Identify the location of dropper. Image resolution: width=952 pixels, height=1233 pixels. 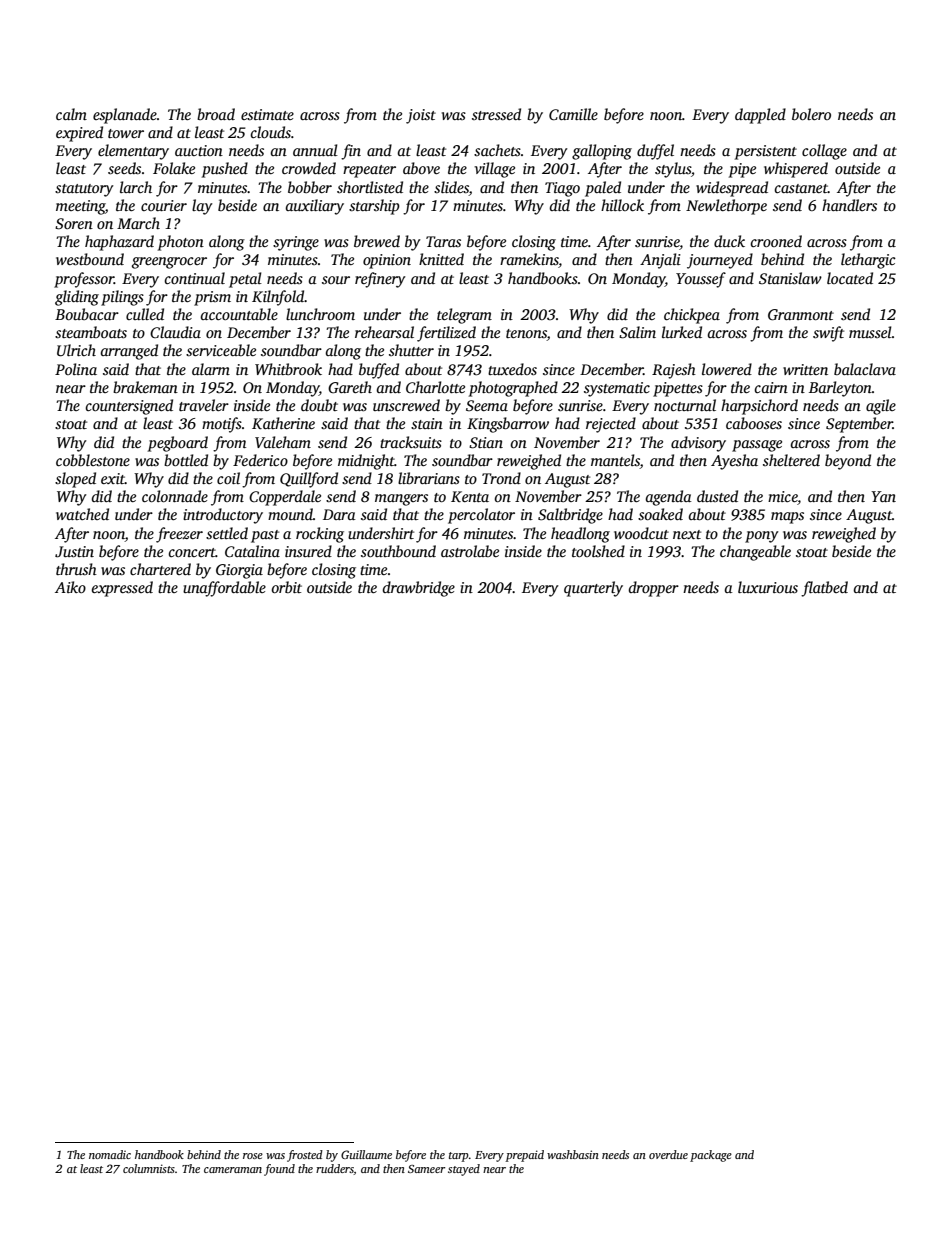
(654, 589).
